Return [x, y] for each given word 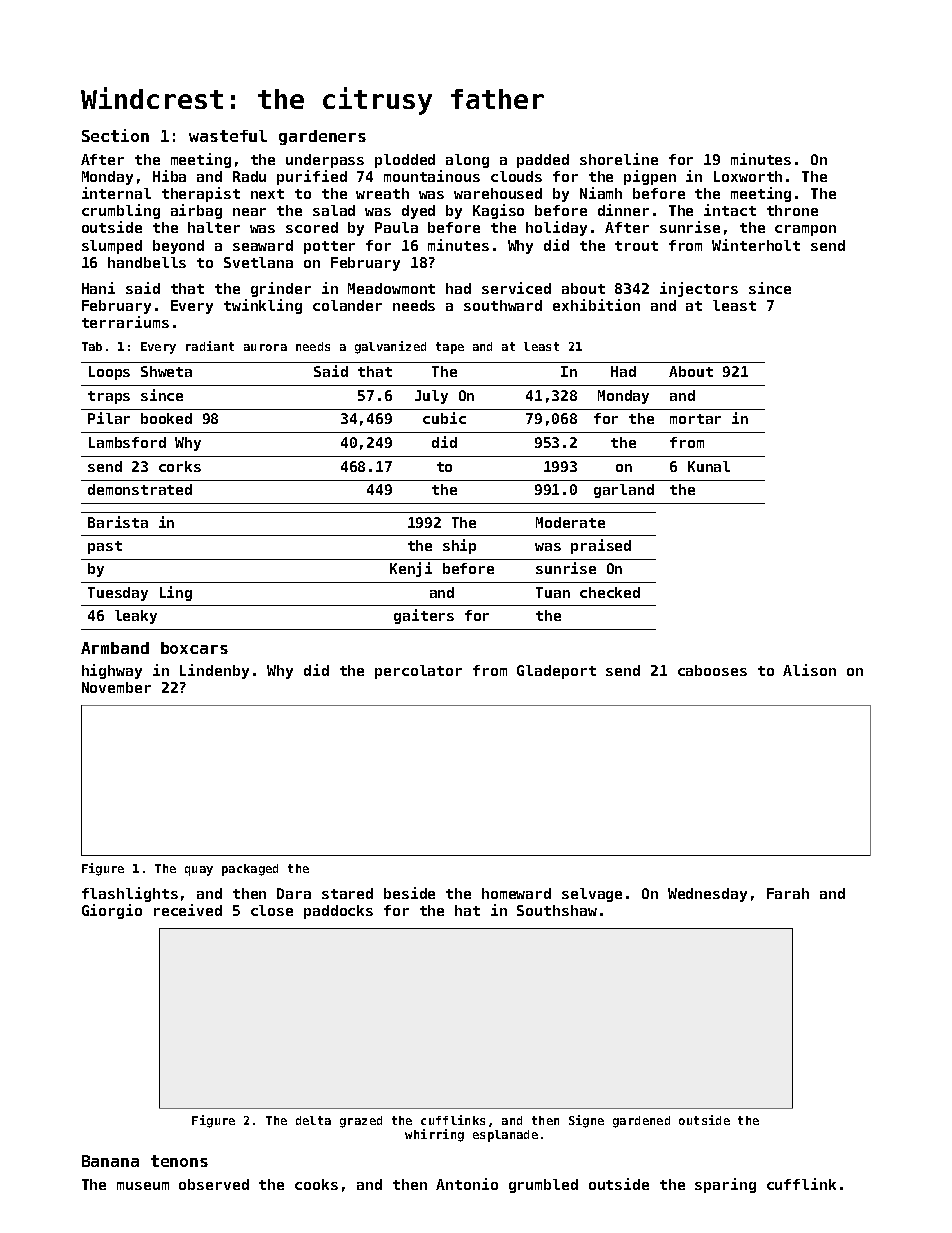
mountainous [432, 176]
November [116, 687]
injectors [699, 289]
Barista [118, 522]
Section [115, 135]
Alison [809, 670]
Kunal [709, 466]
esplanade [505, 1136]
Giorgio [112, 911]
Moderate [570, 522]
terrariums [125, 322]
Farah [788, 893]
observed [214, 1184]
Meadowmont [391, 288]
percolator [418, 672]
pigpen [650, 177]
